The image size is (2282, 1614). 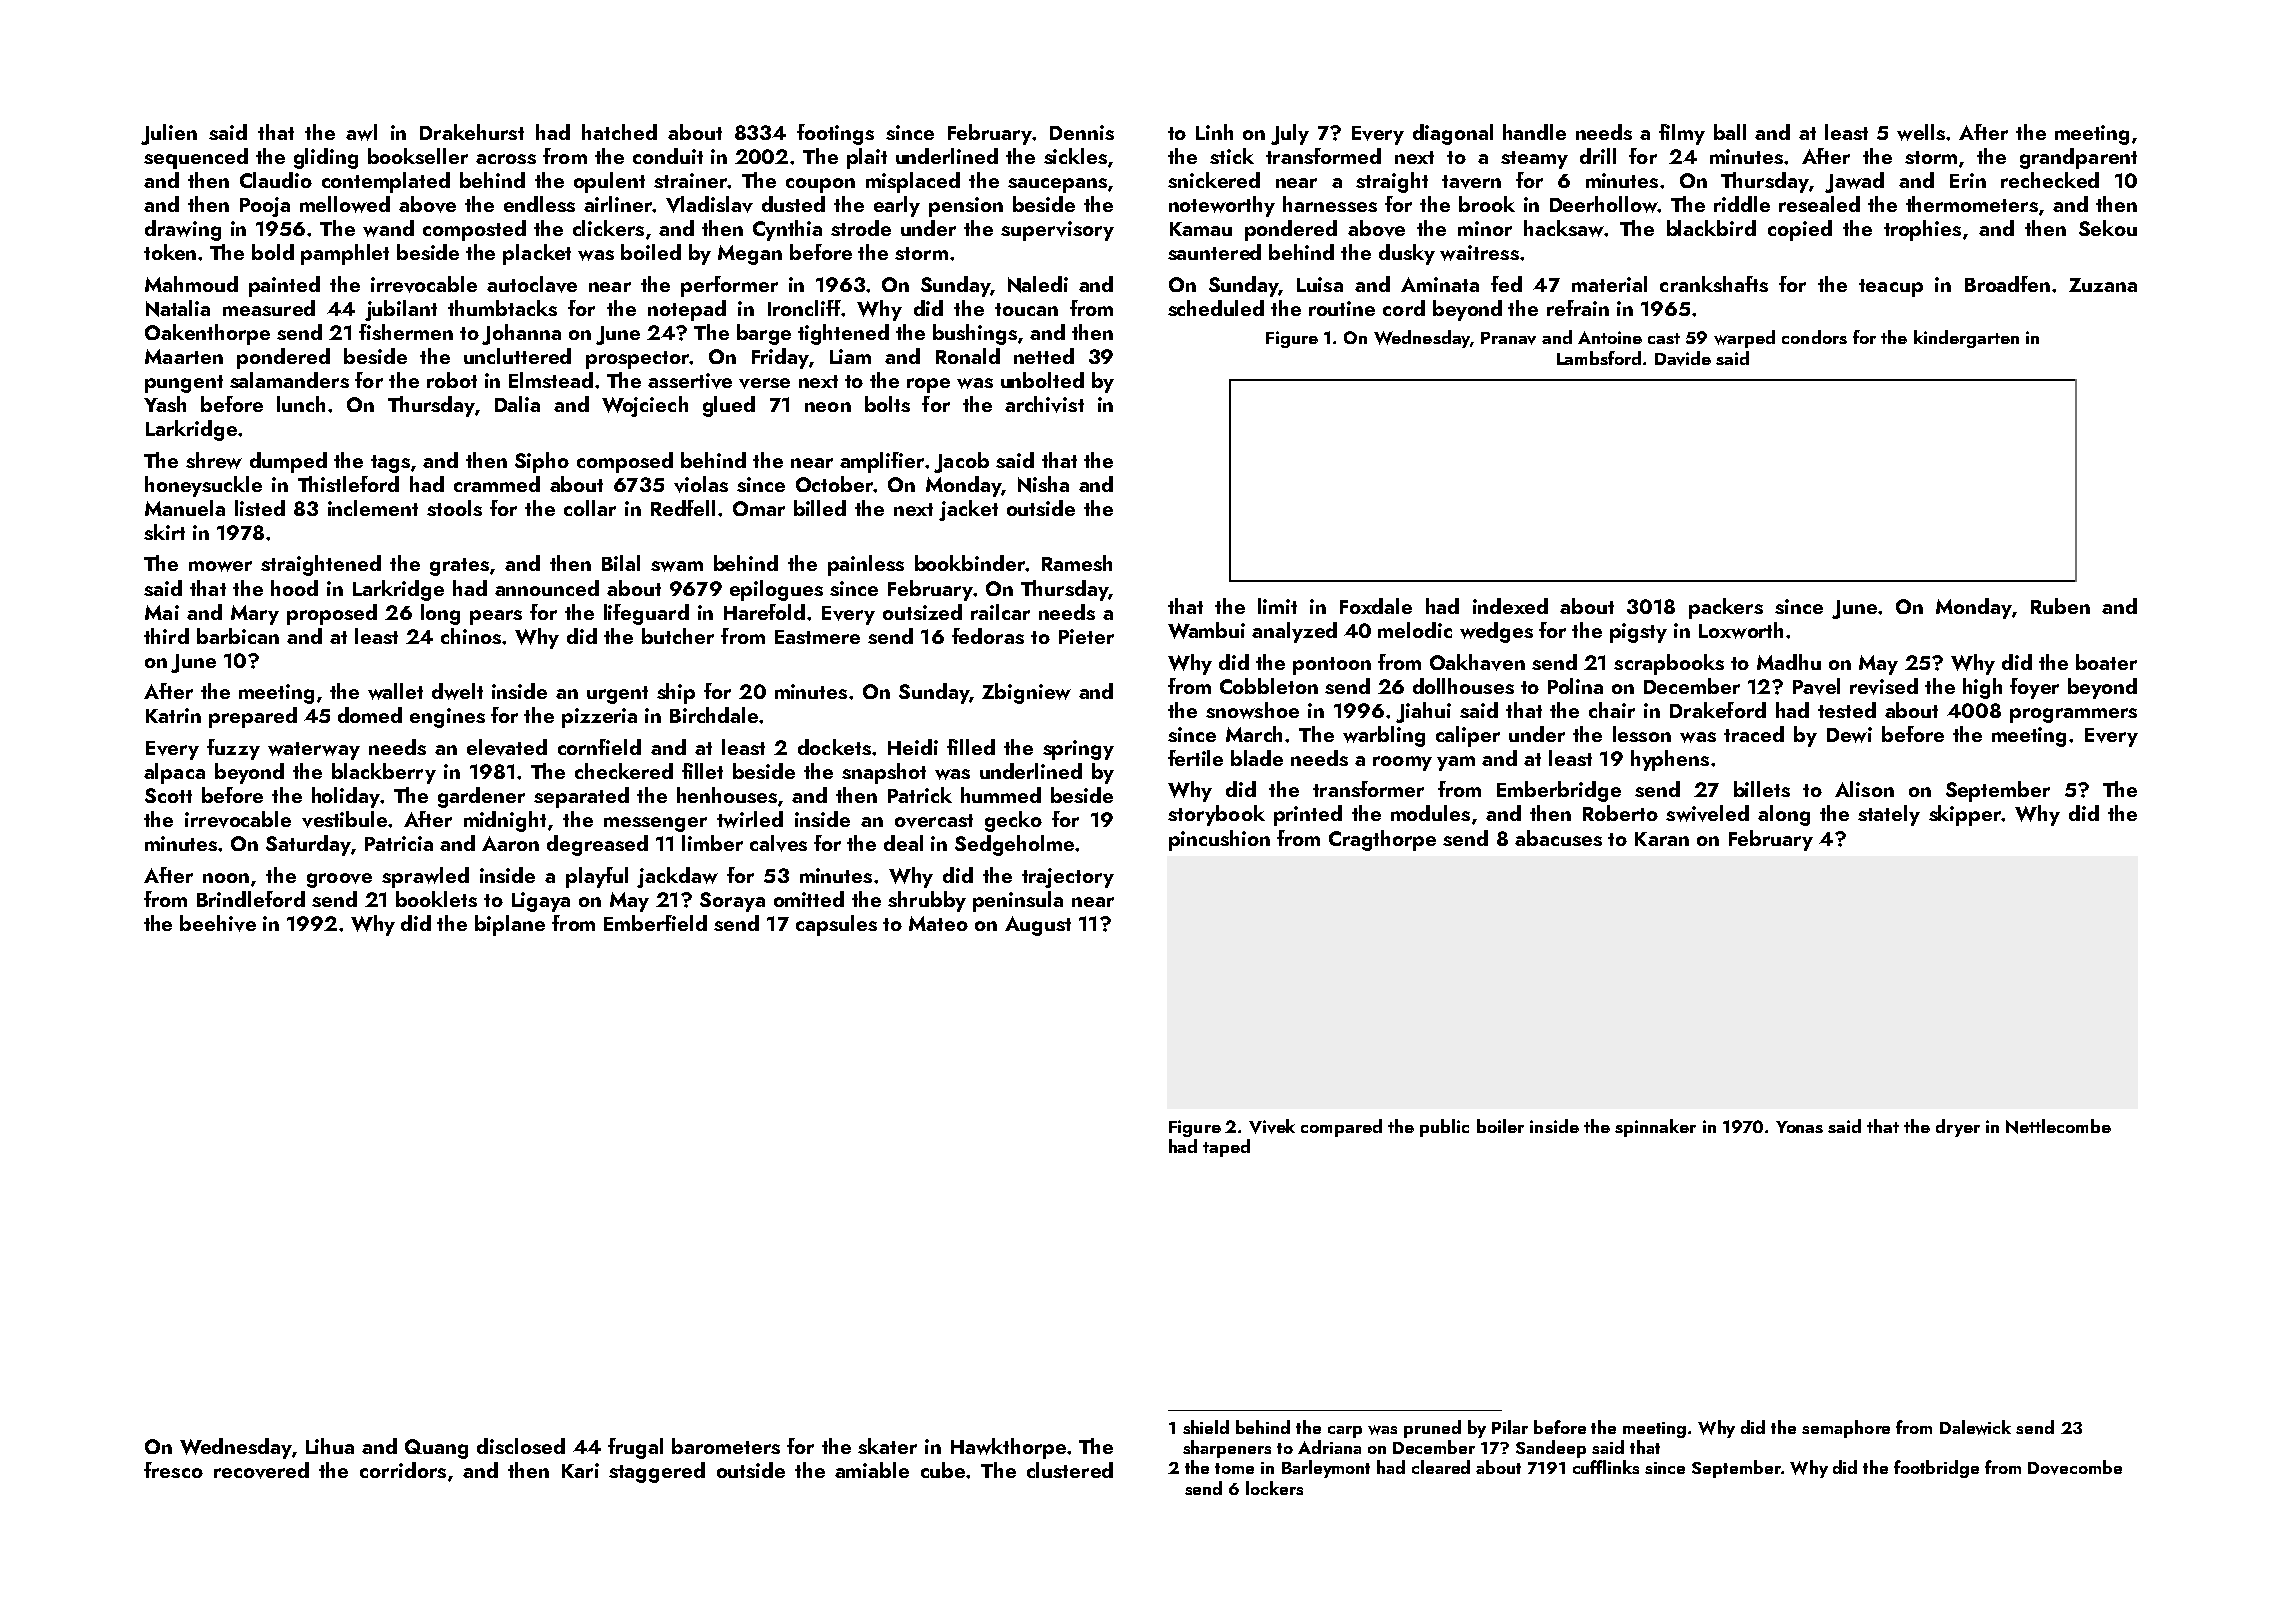 I want to click on Madhu, so click(x=1789, y=662).
